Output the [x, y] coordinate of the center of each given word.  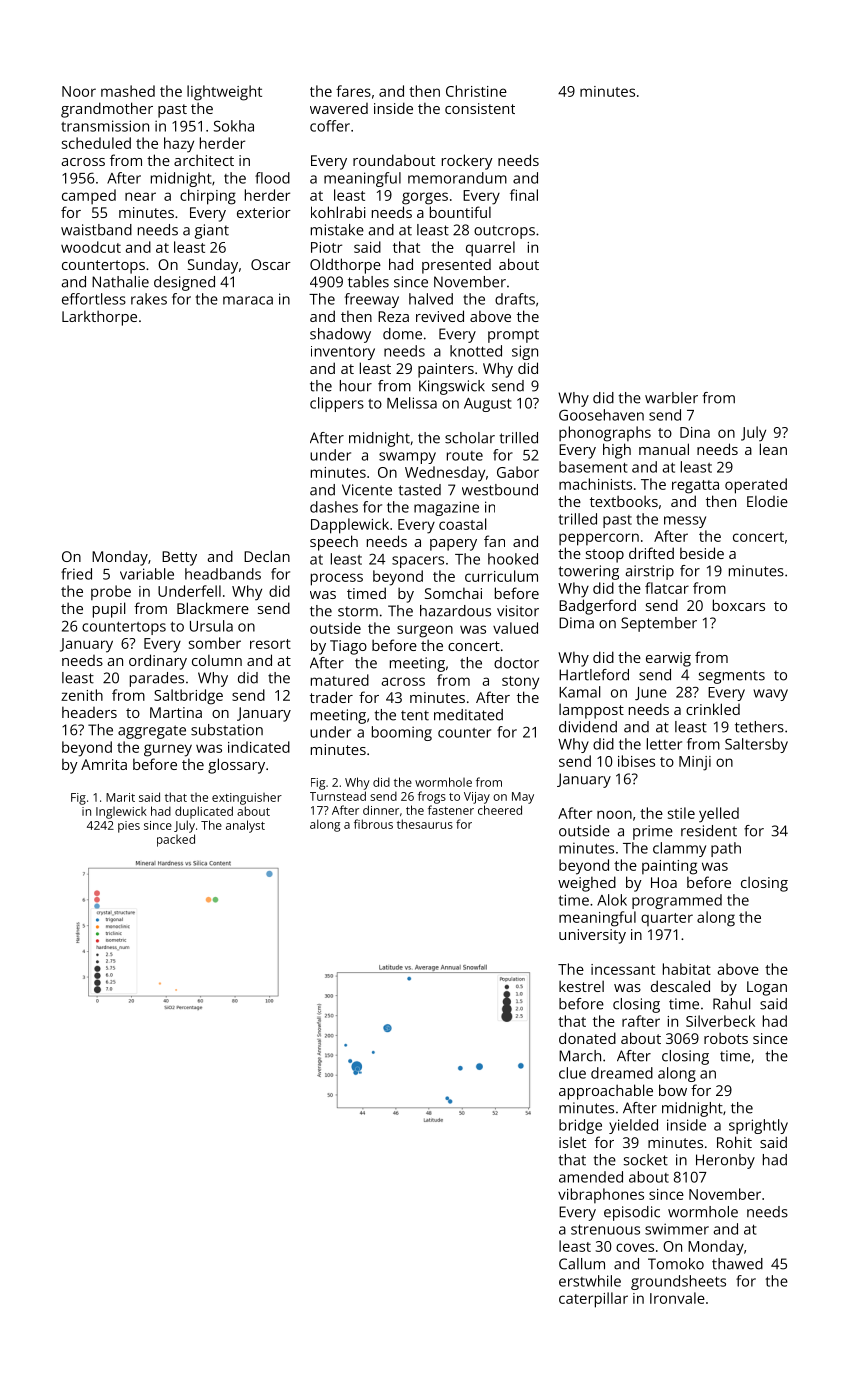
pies [129, 827]
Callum [582, 1264]
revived [440, 316]
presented [456, 266]
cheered [500, 810]
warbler [671, 398]
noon [614, 814]
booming [402, 733]
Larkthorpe [99, 318]
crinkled [713, 709]
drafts [515, 299]
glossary [236, 766]
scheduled [96, 143]
